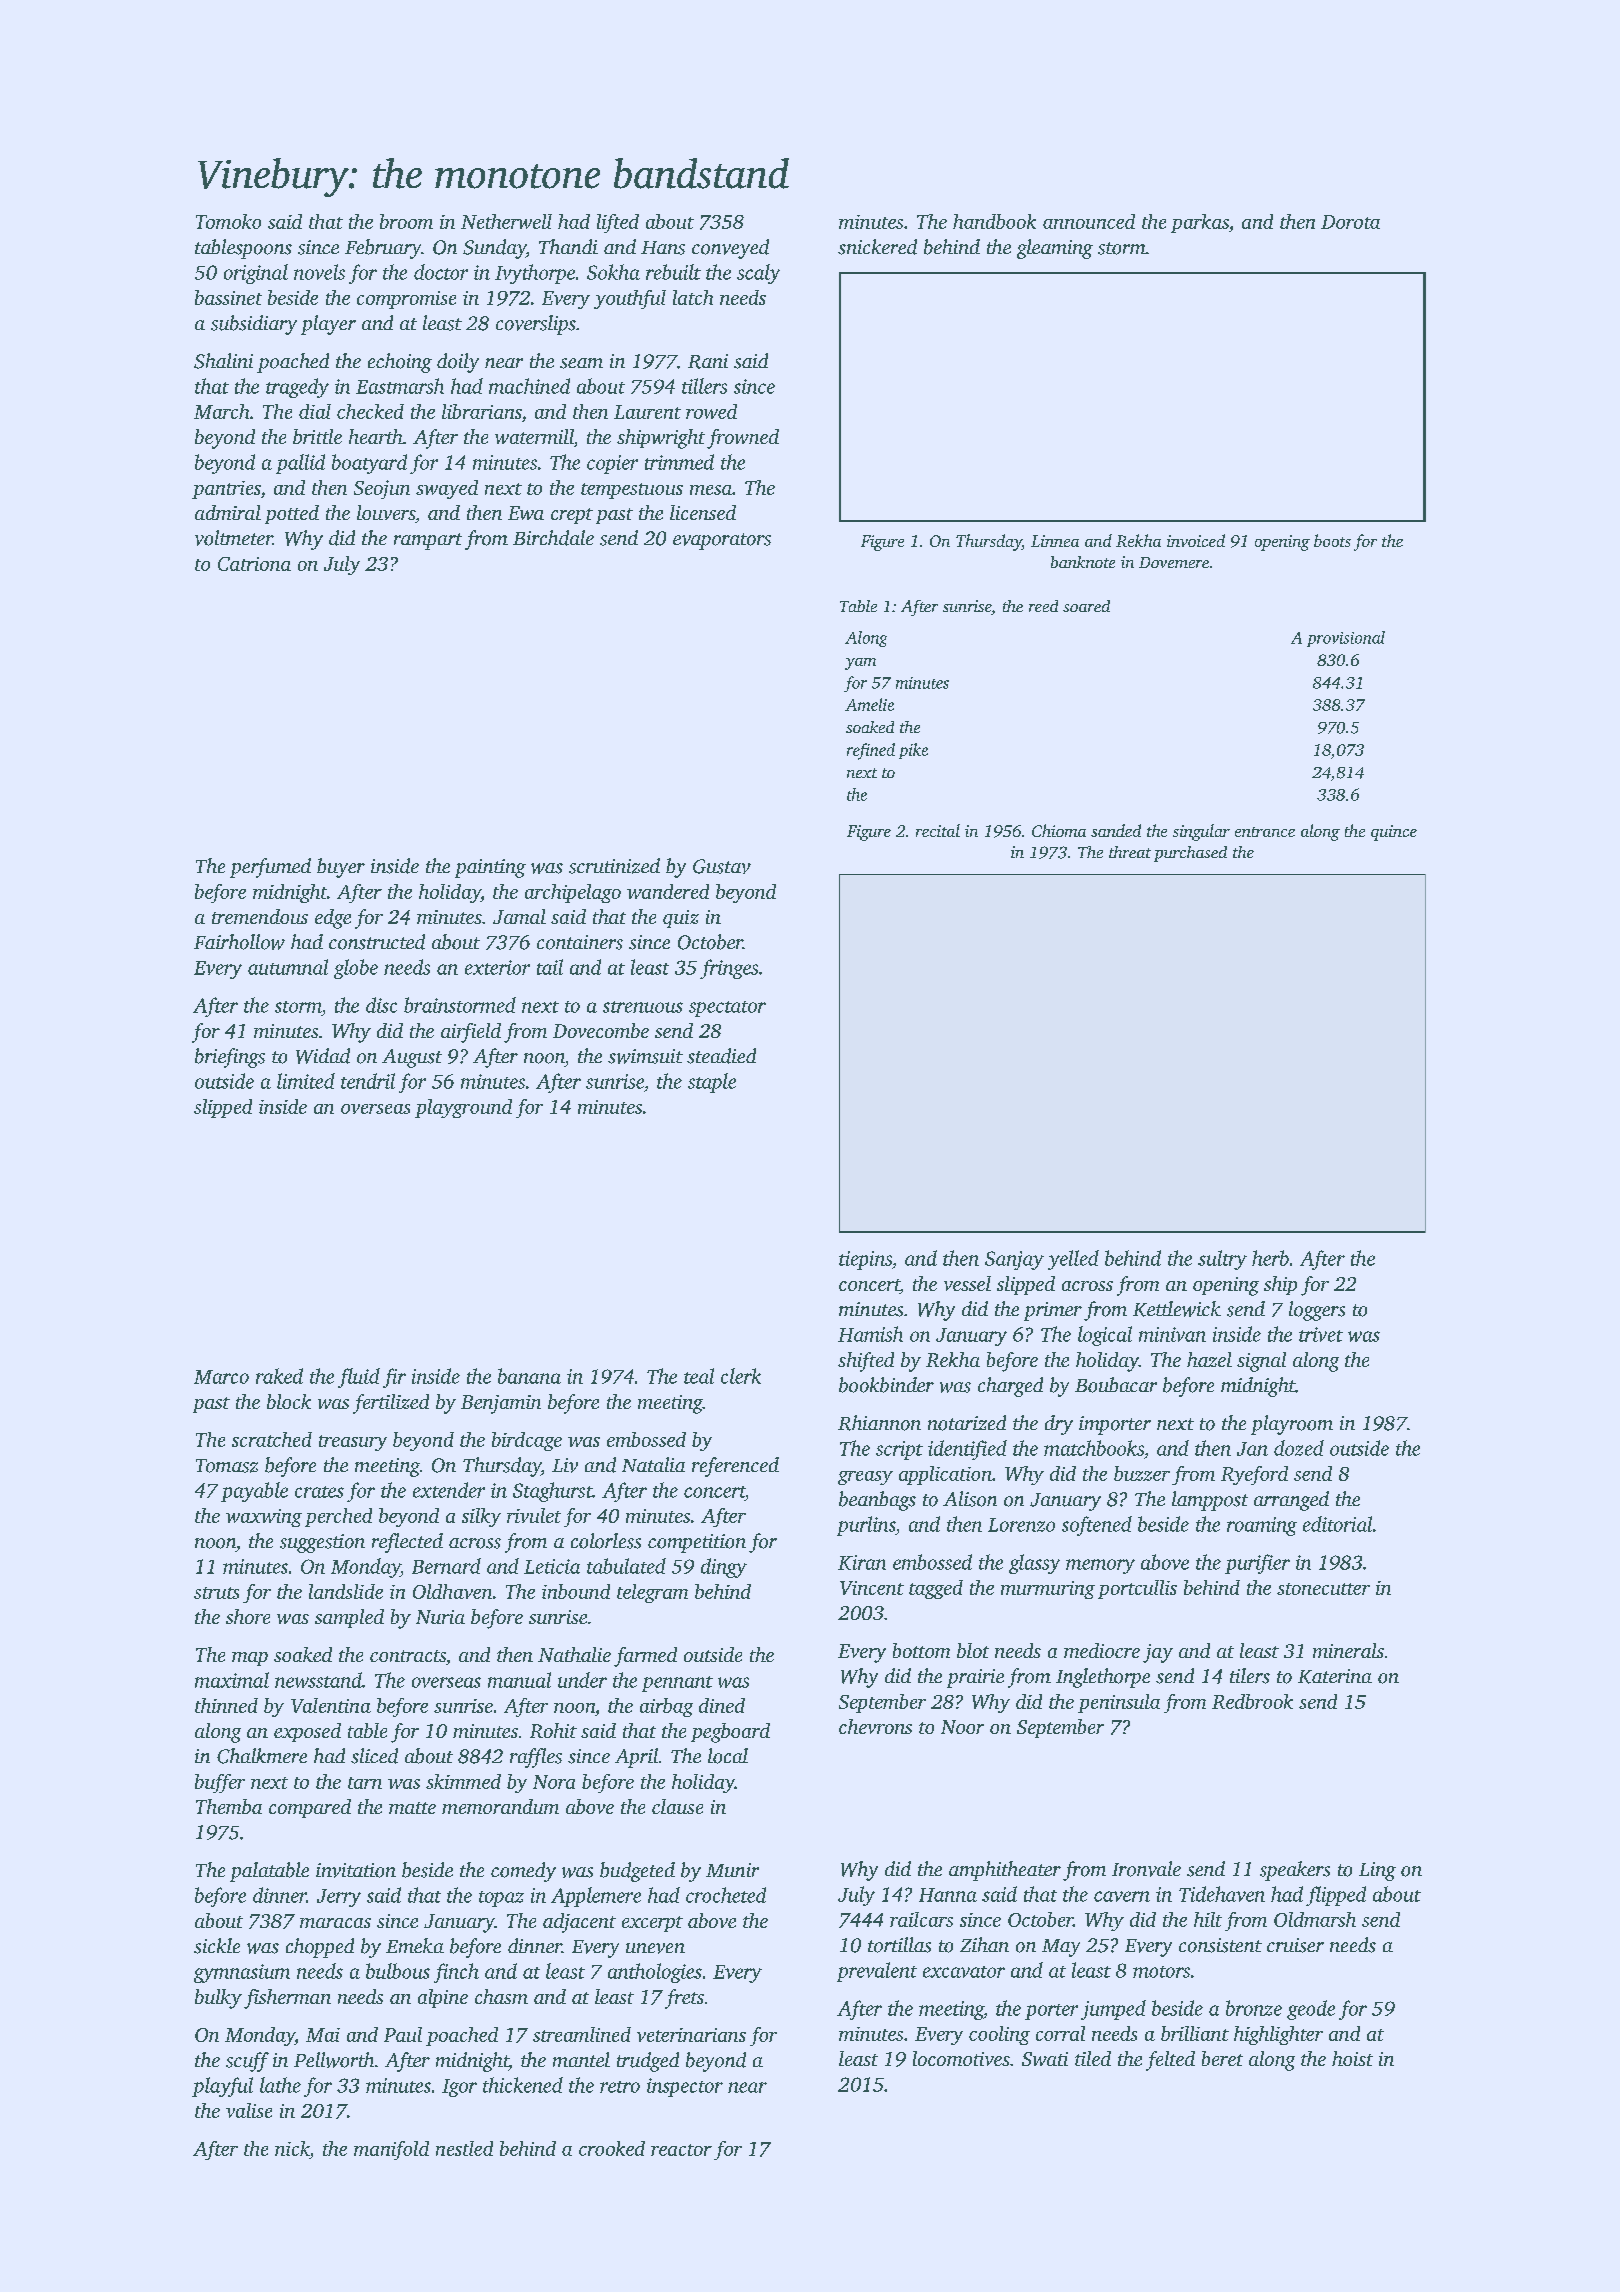  Describe the element at coordinates (254, 564) in the screenshot. I see `Catriona` at that location.
